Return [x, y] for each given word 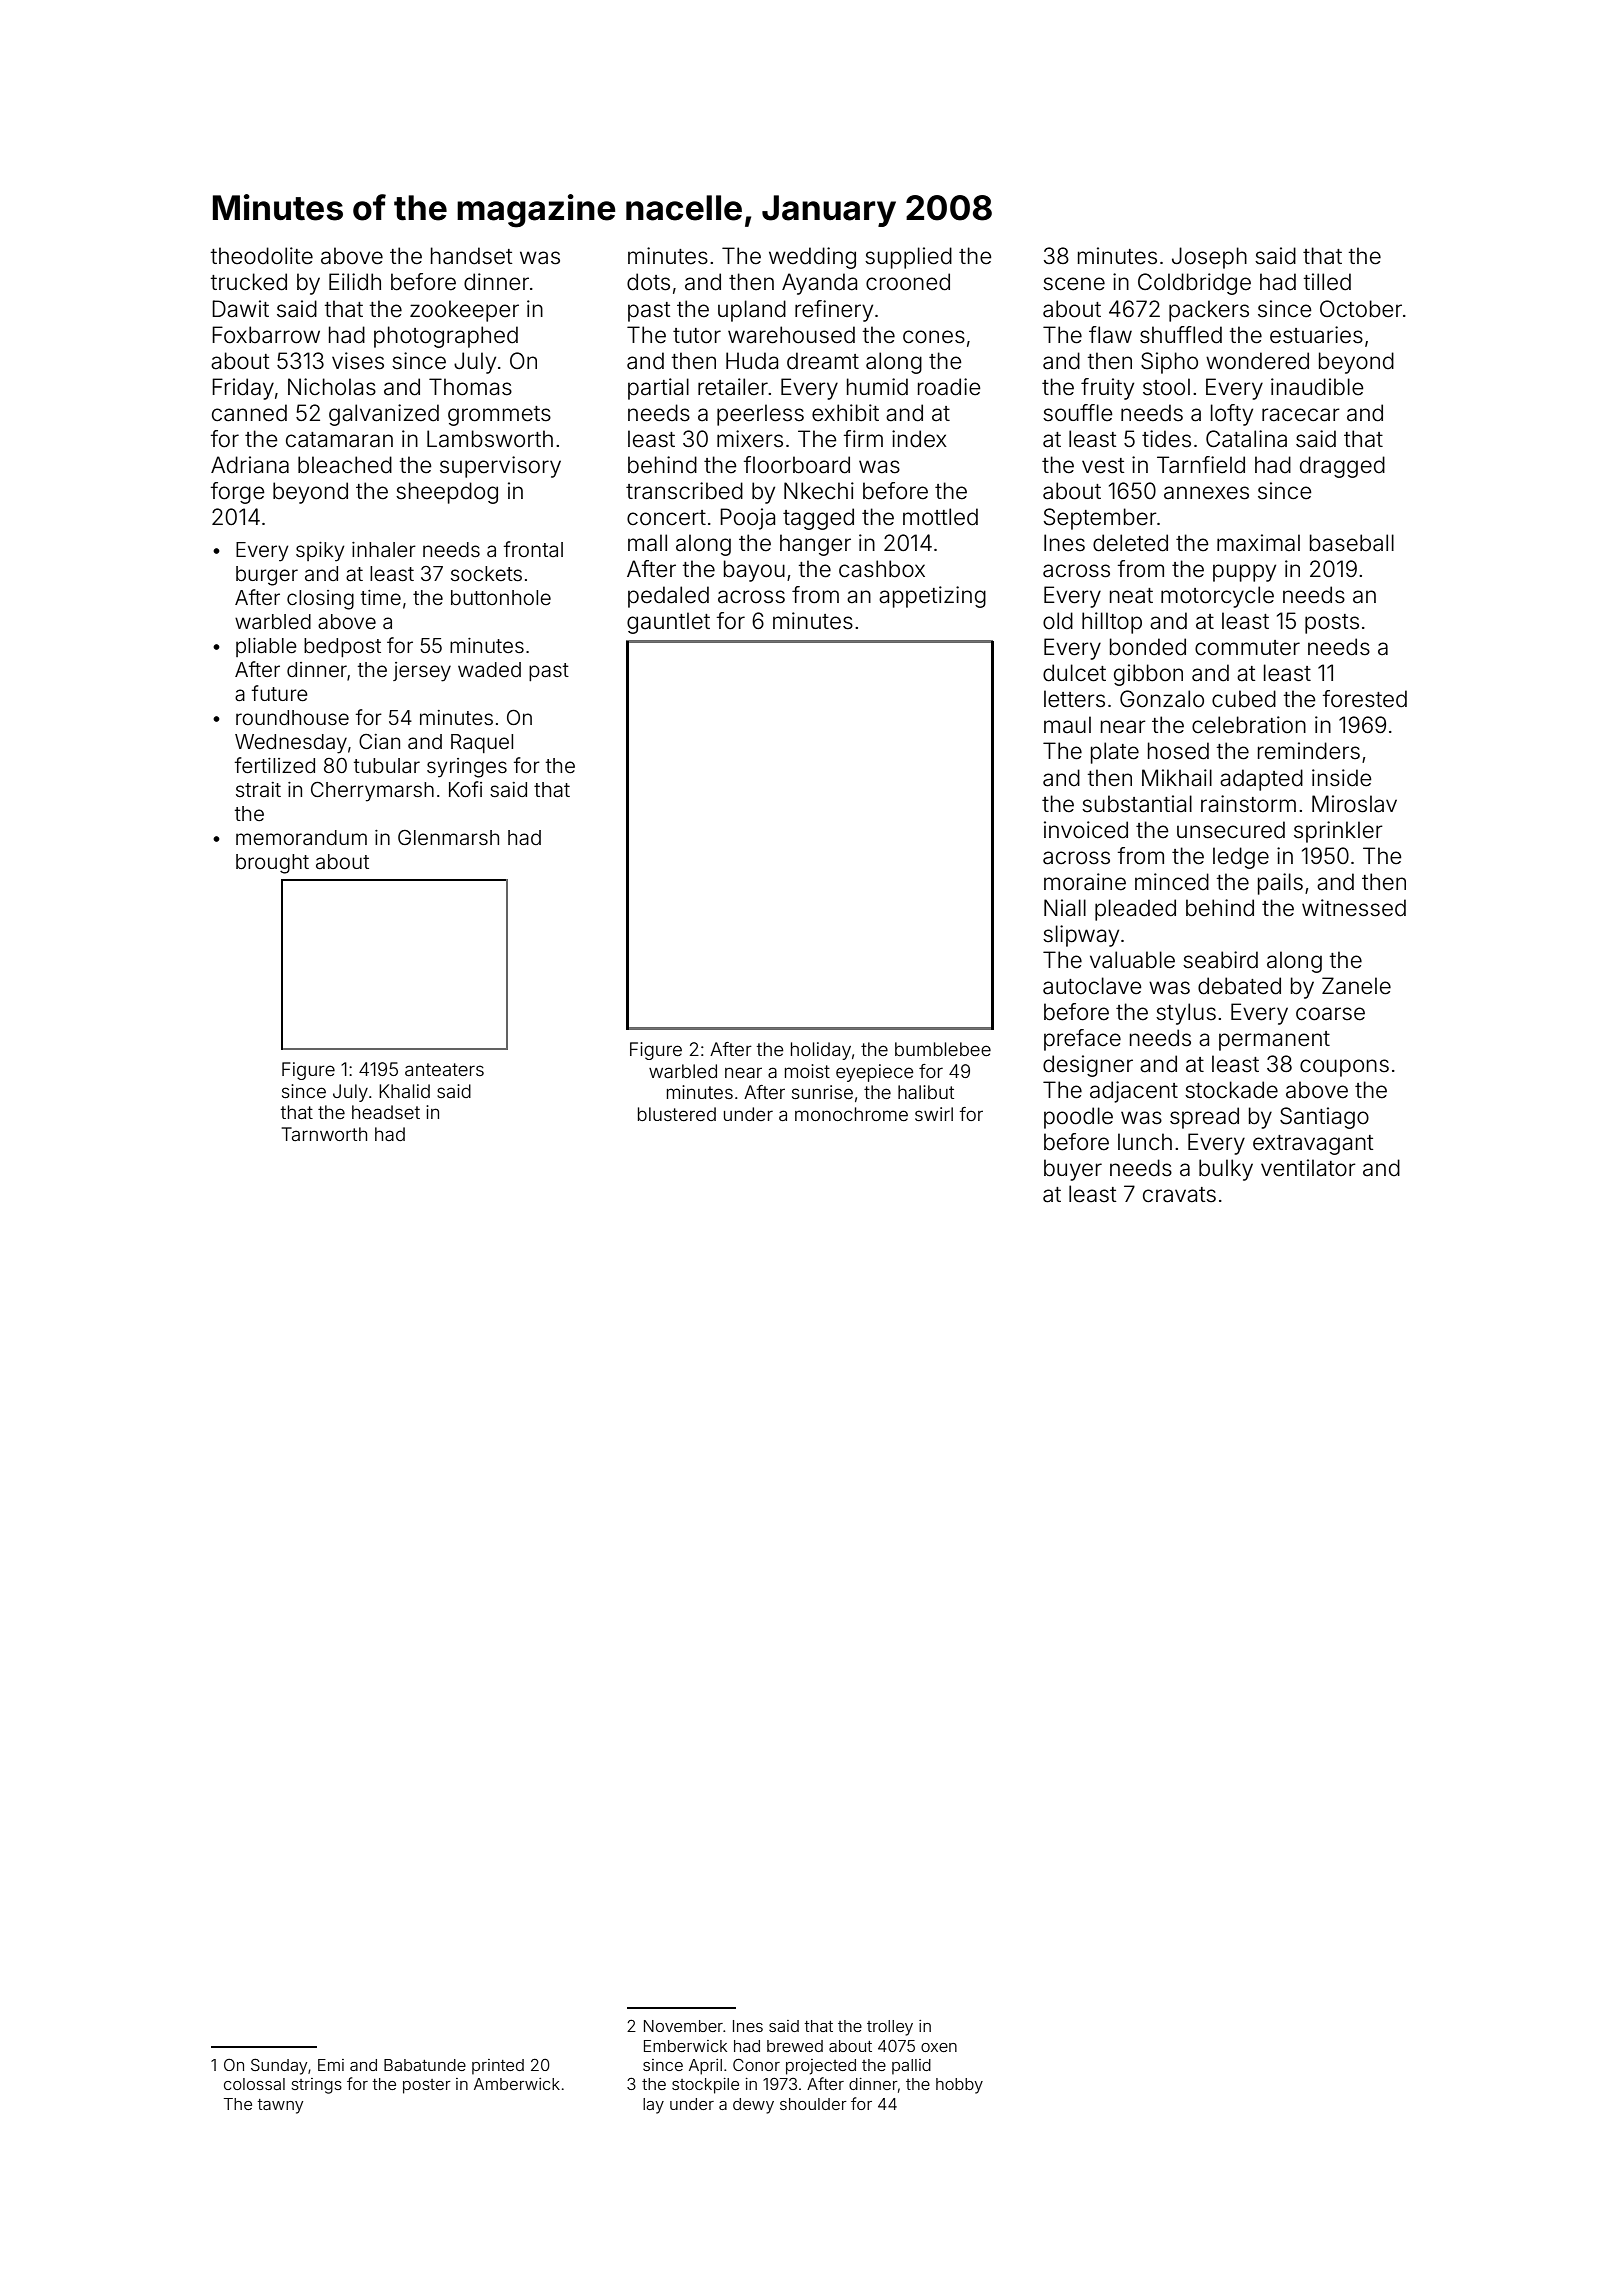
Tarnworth [324, 1134]
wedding [812, 258]
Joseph [1209, 258]
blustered [677, 1114]
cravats [1179, 1195]
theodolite [262, 256]
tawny [280, 2106]
